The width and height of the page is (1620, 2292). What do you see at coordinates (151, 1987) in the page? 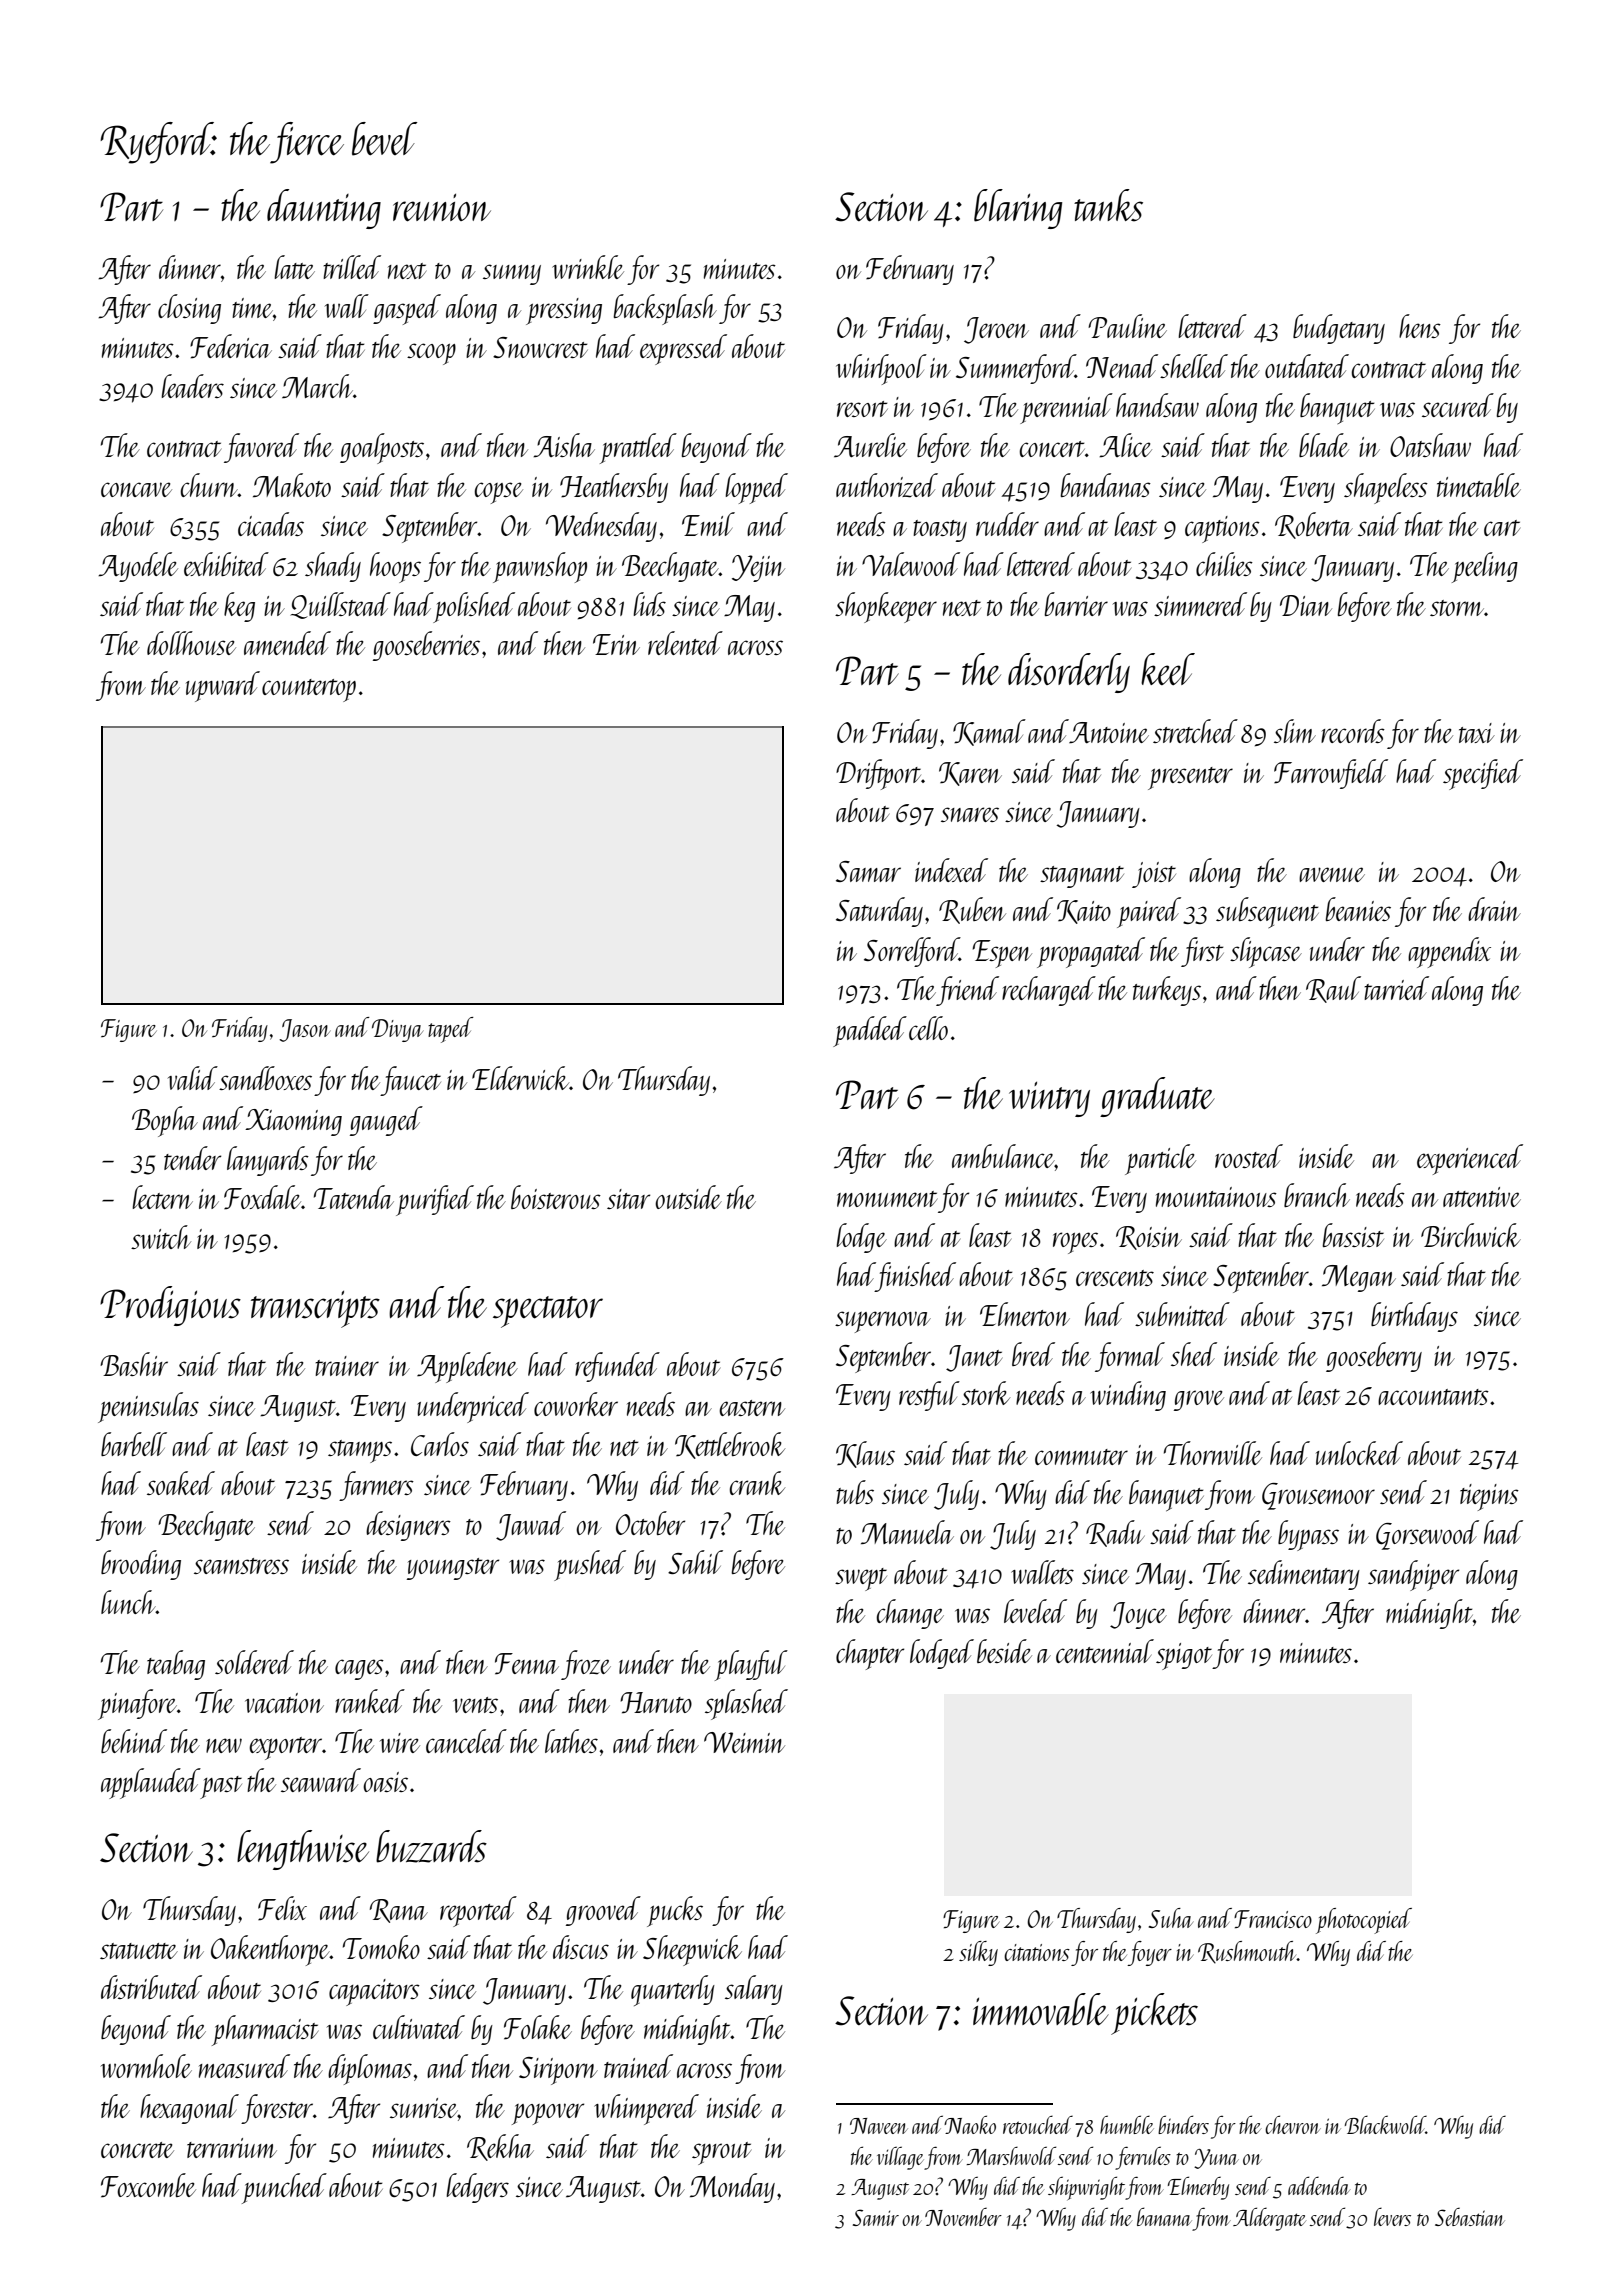
I see `distributed` at bounding box center [151, 1987].
